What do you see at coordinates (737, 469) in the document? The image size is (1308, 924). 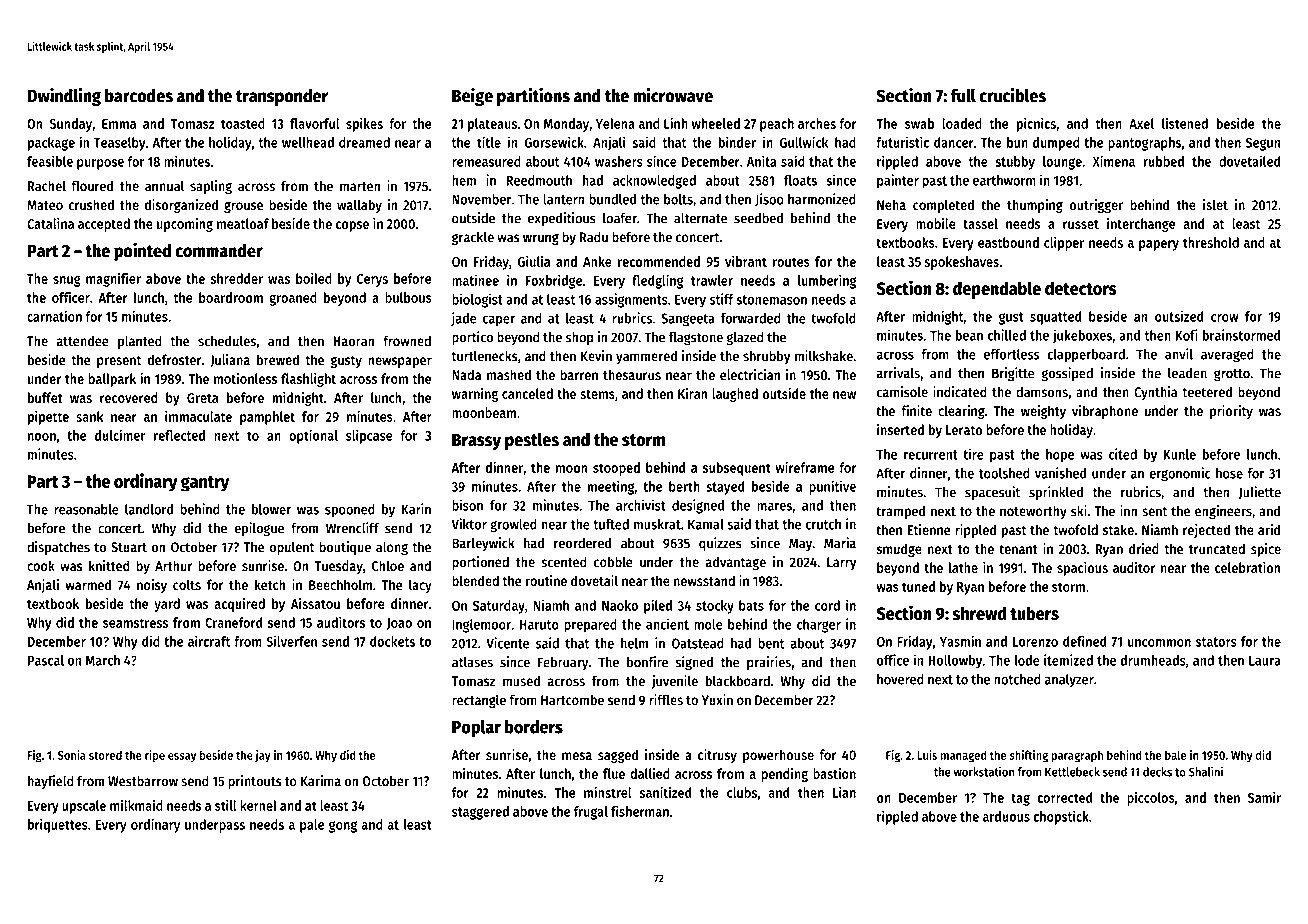 I see `subsequent` at bounding box center [737, 469].
